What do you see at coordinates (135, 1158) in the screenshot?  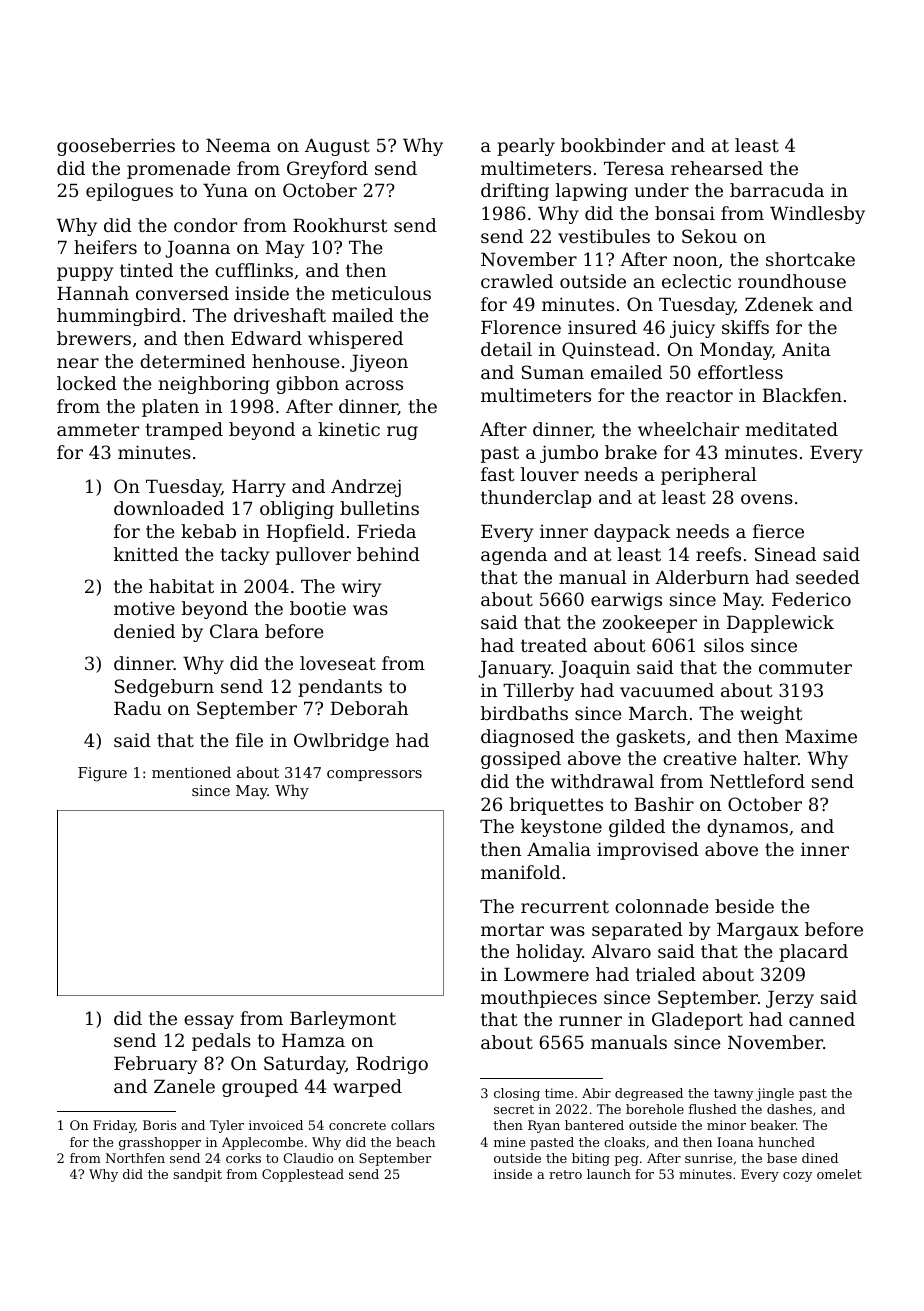 I see `Northfen` at bounding box center [135, 1158].
